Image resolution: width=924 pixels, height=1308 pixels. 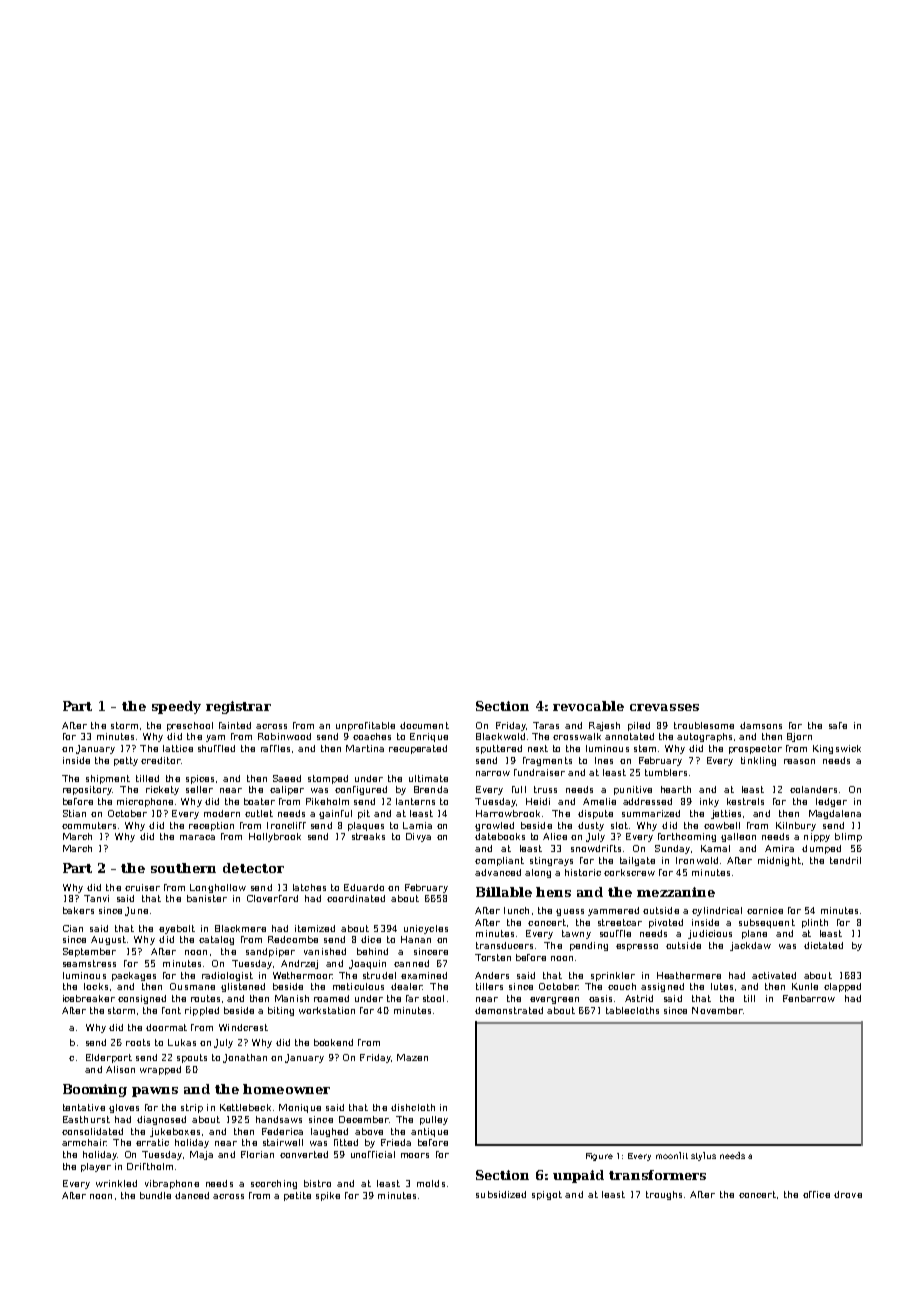 What do you see at coordinates (216, 940) in the screenshot?
I see `catalog` at bounding box center [216, 940].
